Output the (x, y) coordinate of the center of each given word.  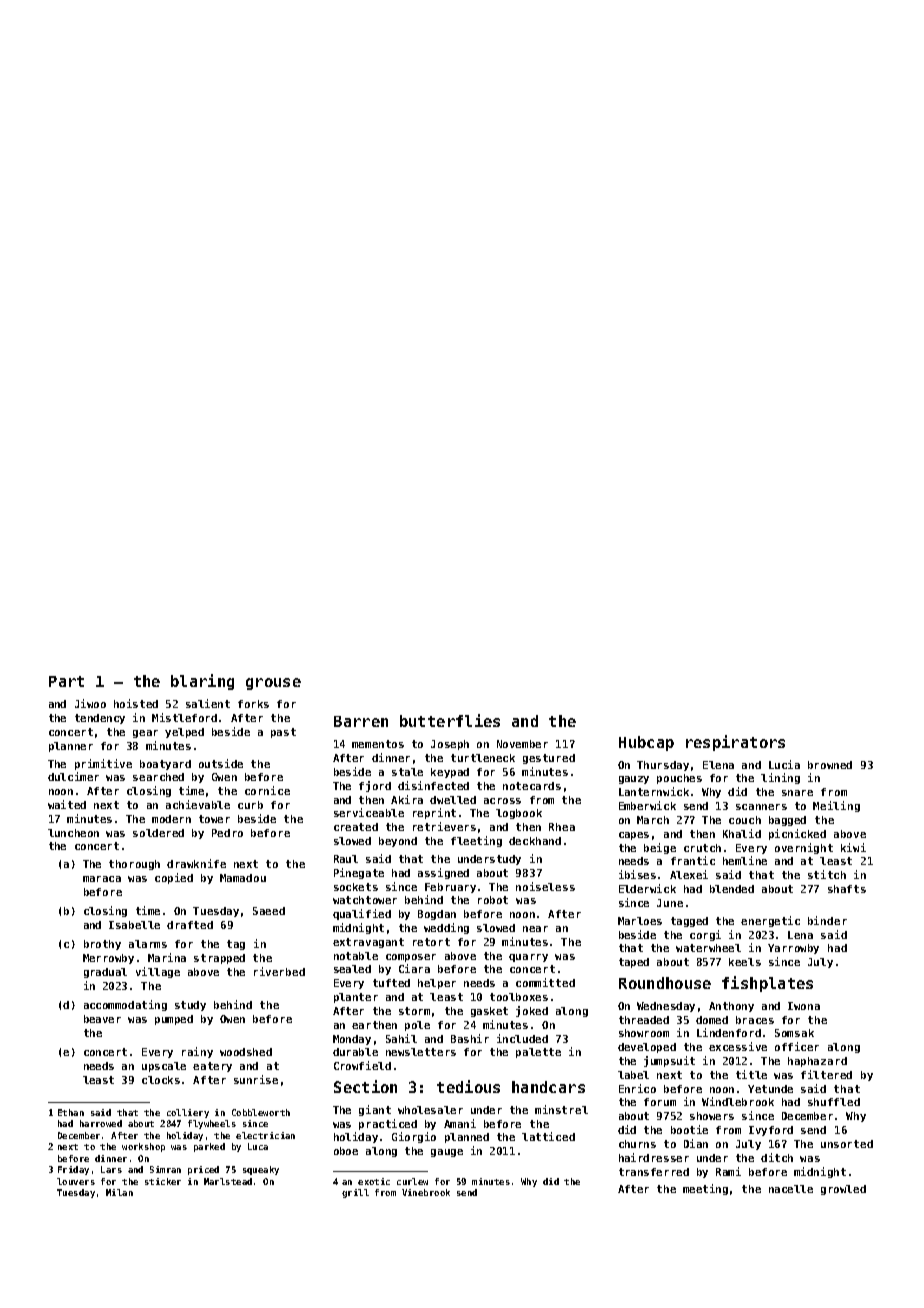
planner (71, 747)
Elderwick (647, 888)
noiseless (545, 886)
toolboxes (519, 997)
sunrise (256, 1079)
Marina (167, 957)
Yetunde (770, 1089)
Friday (73, 1170)
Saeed (269, 911)
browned (830, 765)
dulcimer (73, 776)
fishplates (767, 984)
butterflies (450, 720)
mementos (378, 744)
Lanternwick (654, 791)
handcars (548, 1087)
